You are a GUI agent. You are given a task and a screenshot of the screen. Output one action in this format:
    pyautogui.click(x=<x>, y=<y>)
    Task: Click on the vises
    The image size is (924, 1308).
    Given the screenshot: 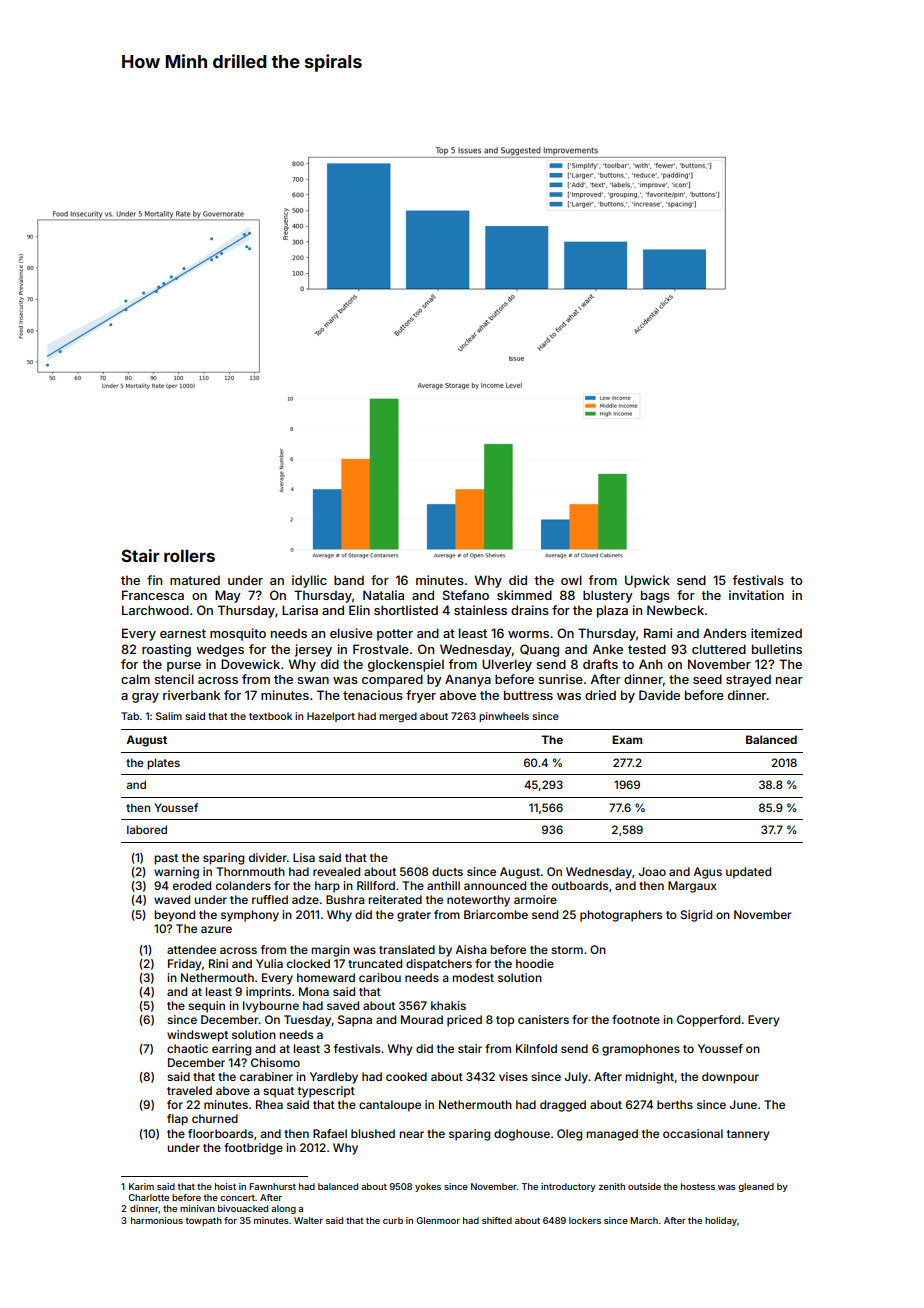 What is the action you would take?
    pyautogui.click(x=513, y=1076)
